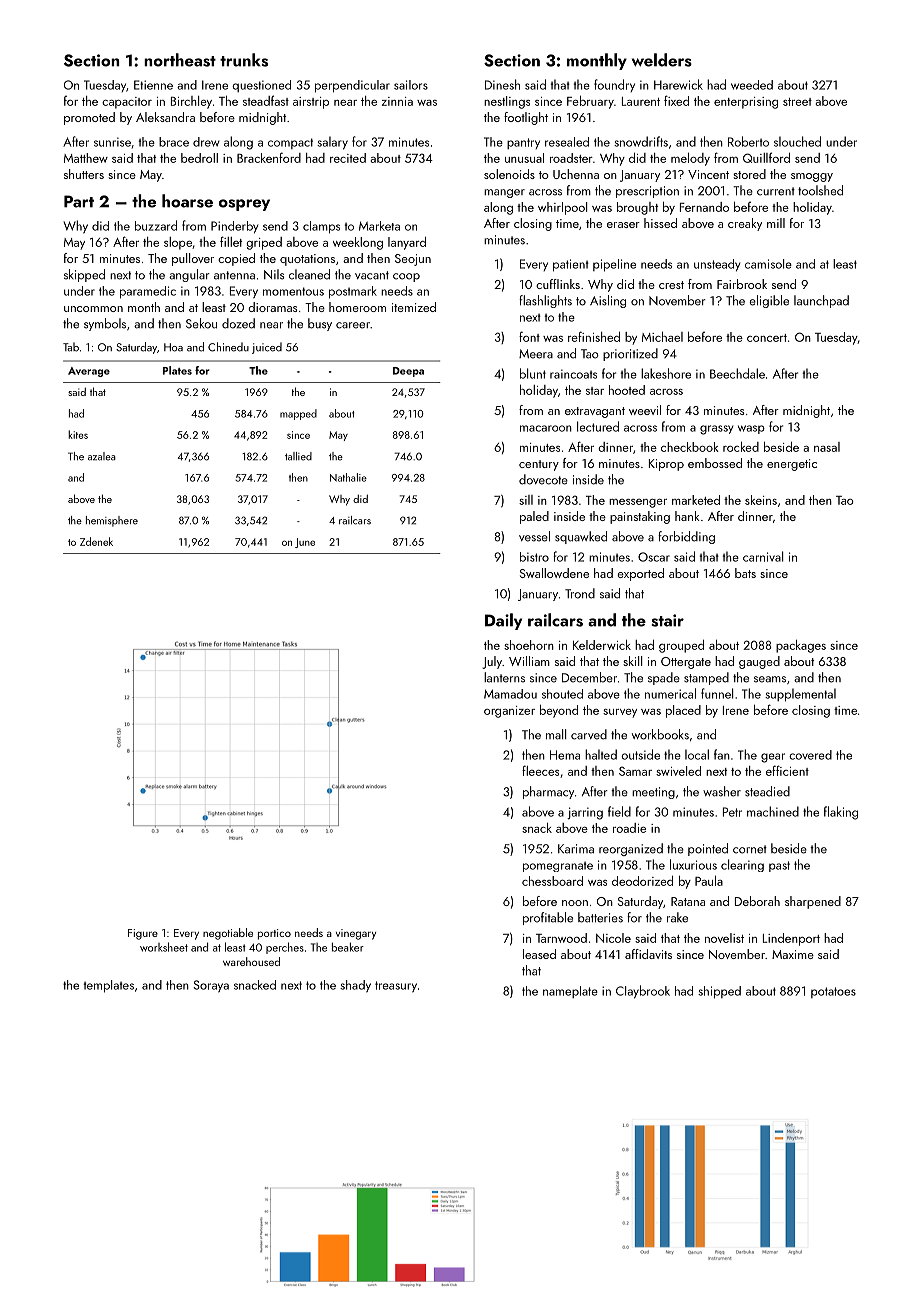 The image size is (924, 1308). I want to click on itemized, so click(414, 307).
